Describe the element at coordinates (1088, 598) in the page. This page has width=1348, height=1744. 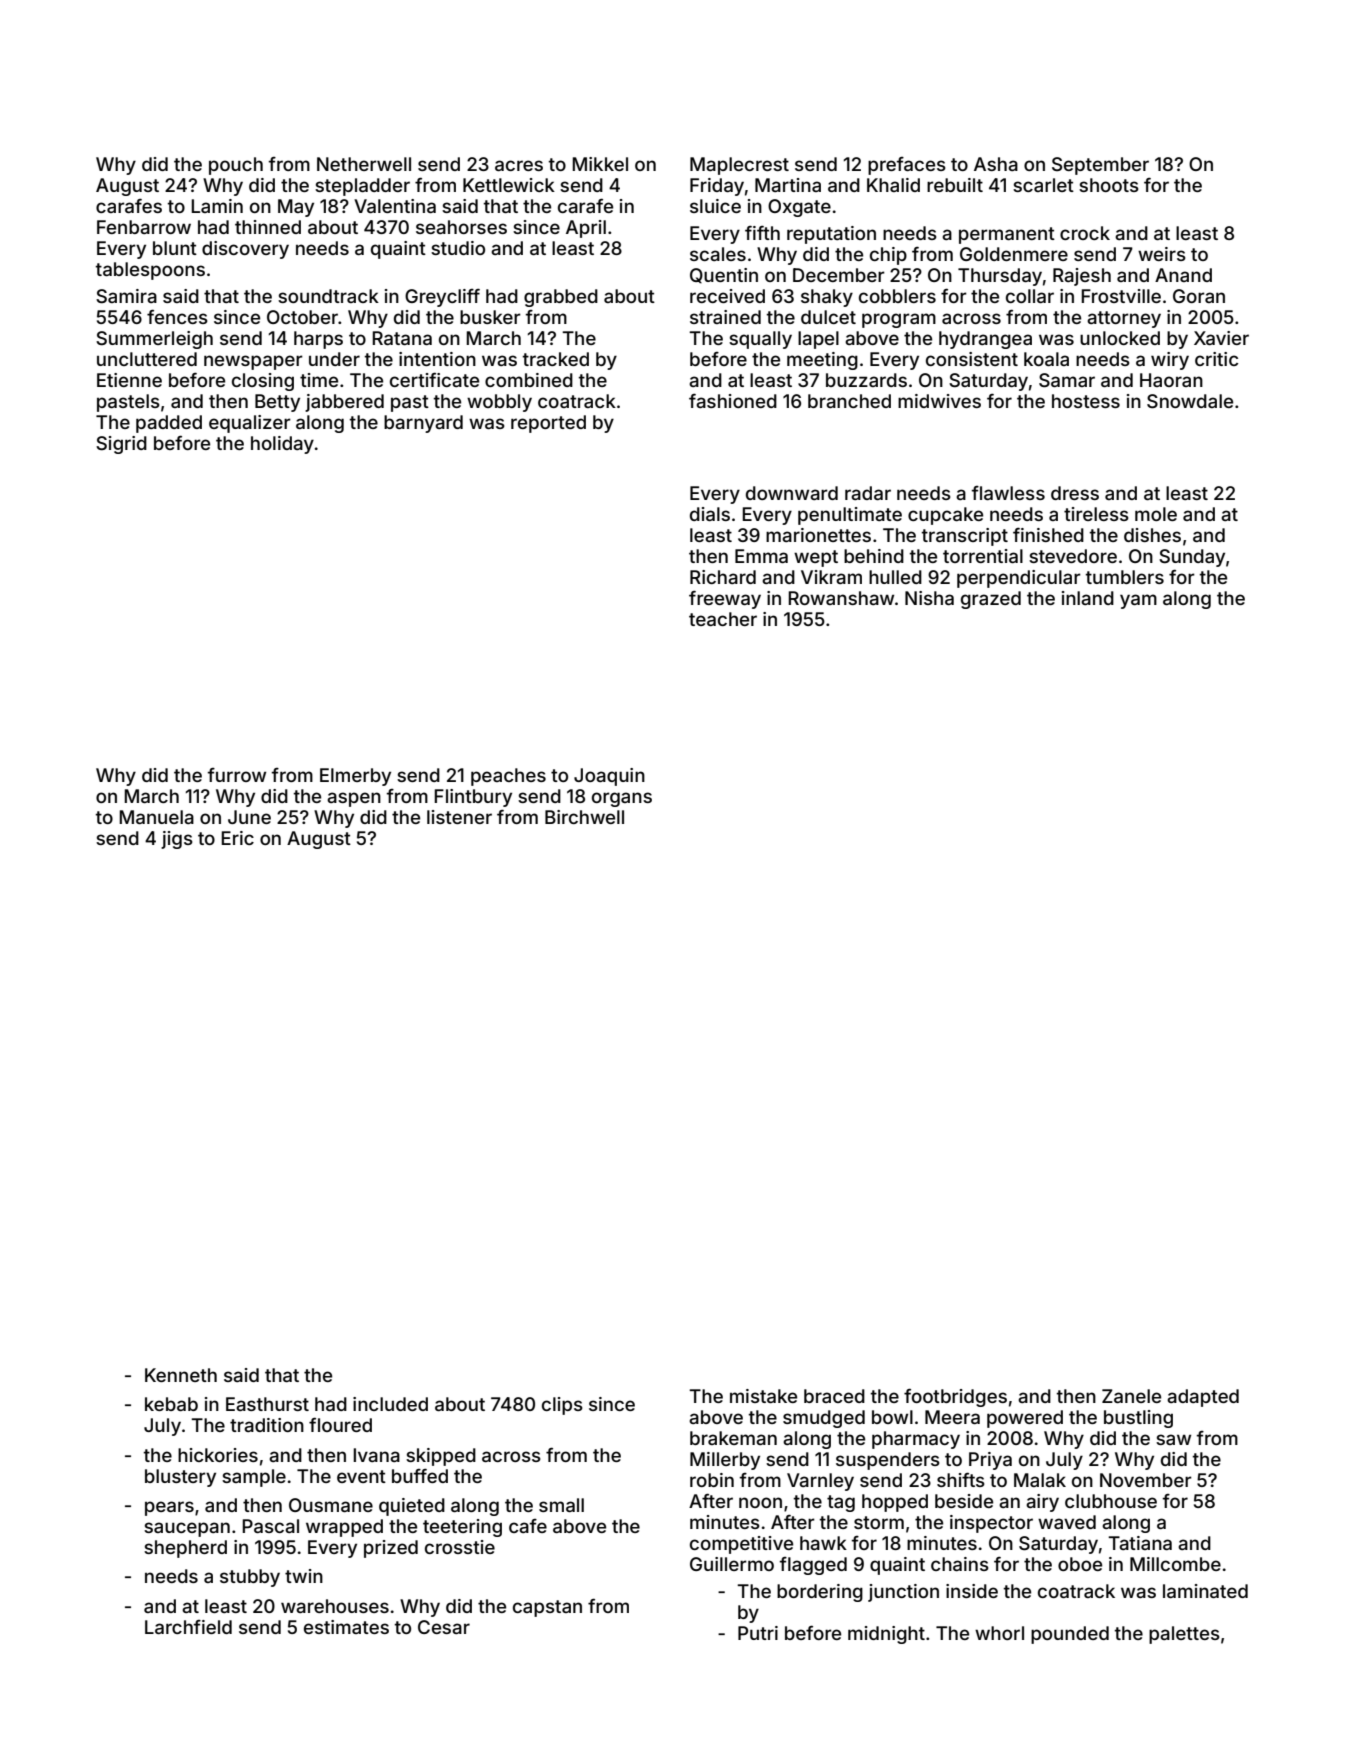
I see `inland` at that location.
